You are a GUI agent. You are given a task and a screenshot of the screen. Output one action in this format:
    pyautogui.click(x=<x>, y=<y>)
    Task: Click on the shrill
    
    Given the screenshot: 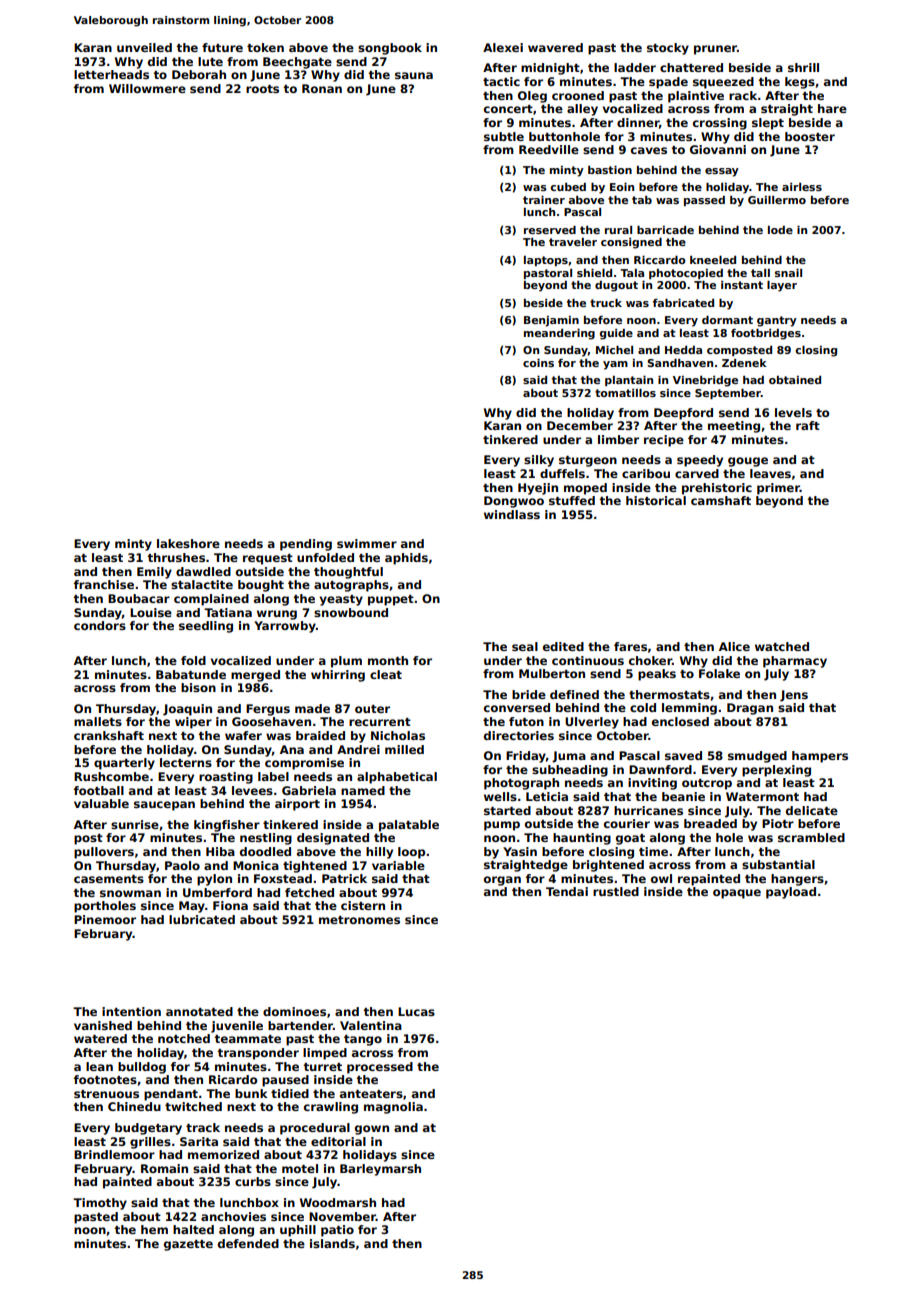 What is the action you would take?
    pyautogui.click(x=803, y=67)
